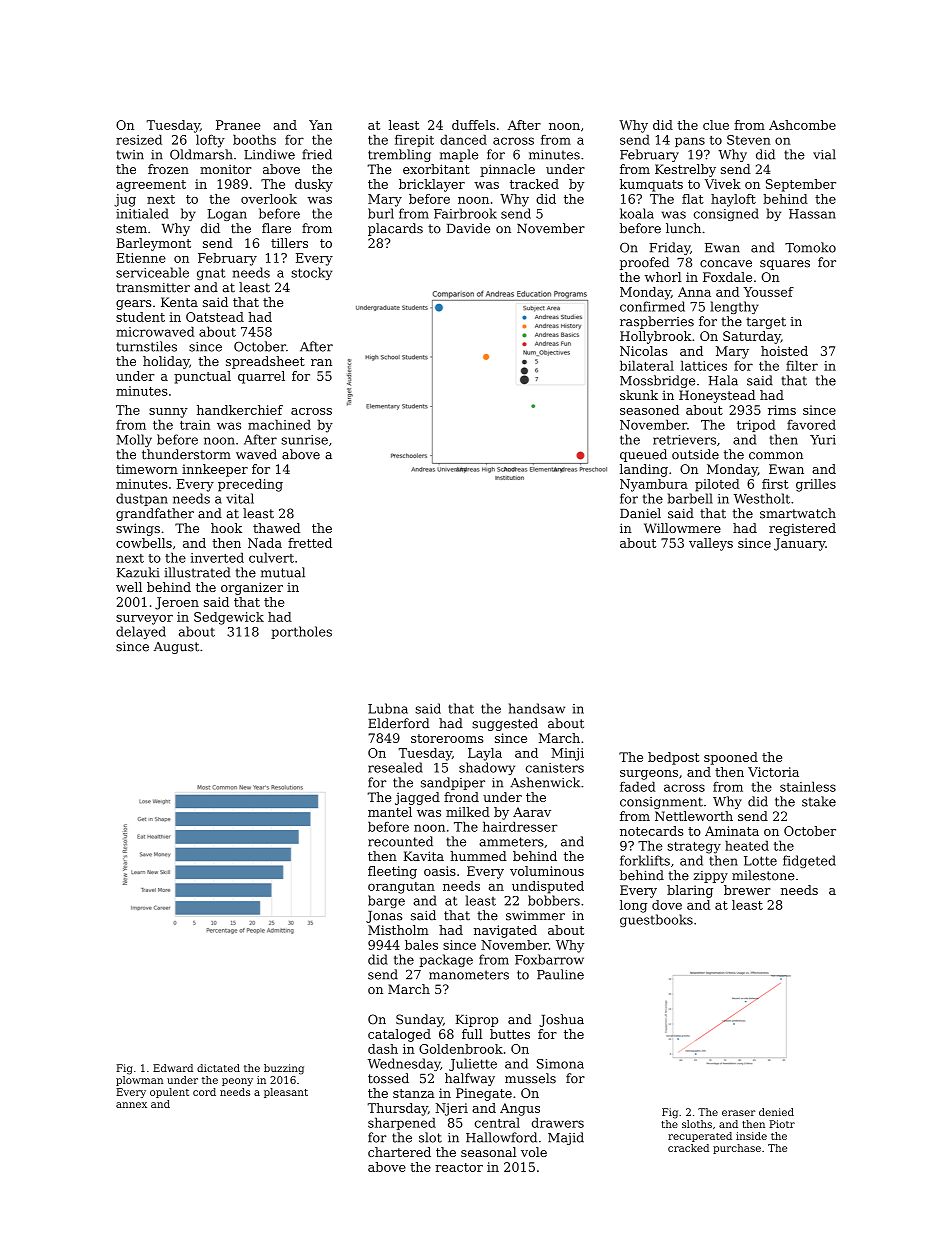  What do you see at coordinates (138, 572) in the image?
I see `Kazuki` at bounding box center [138, 572].
